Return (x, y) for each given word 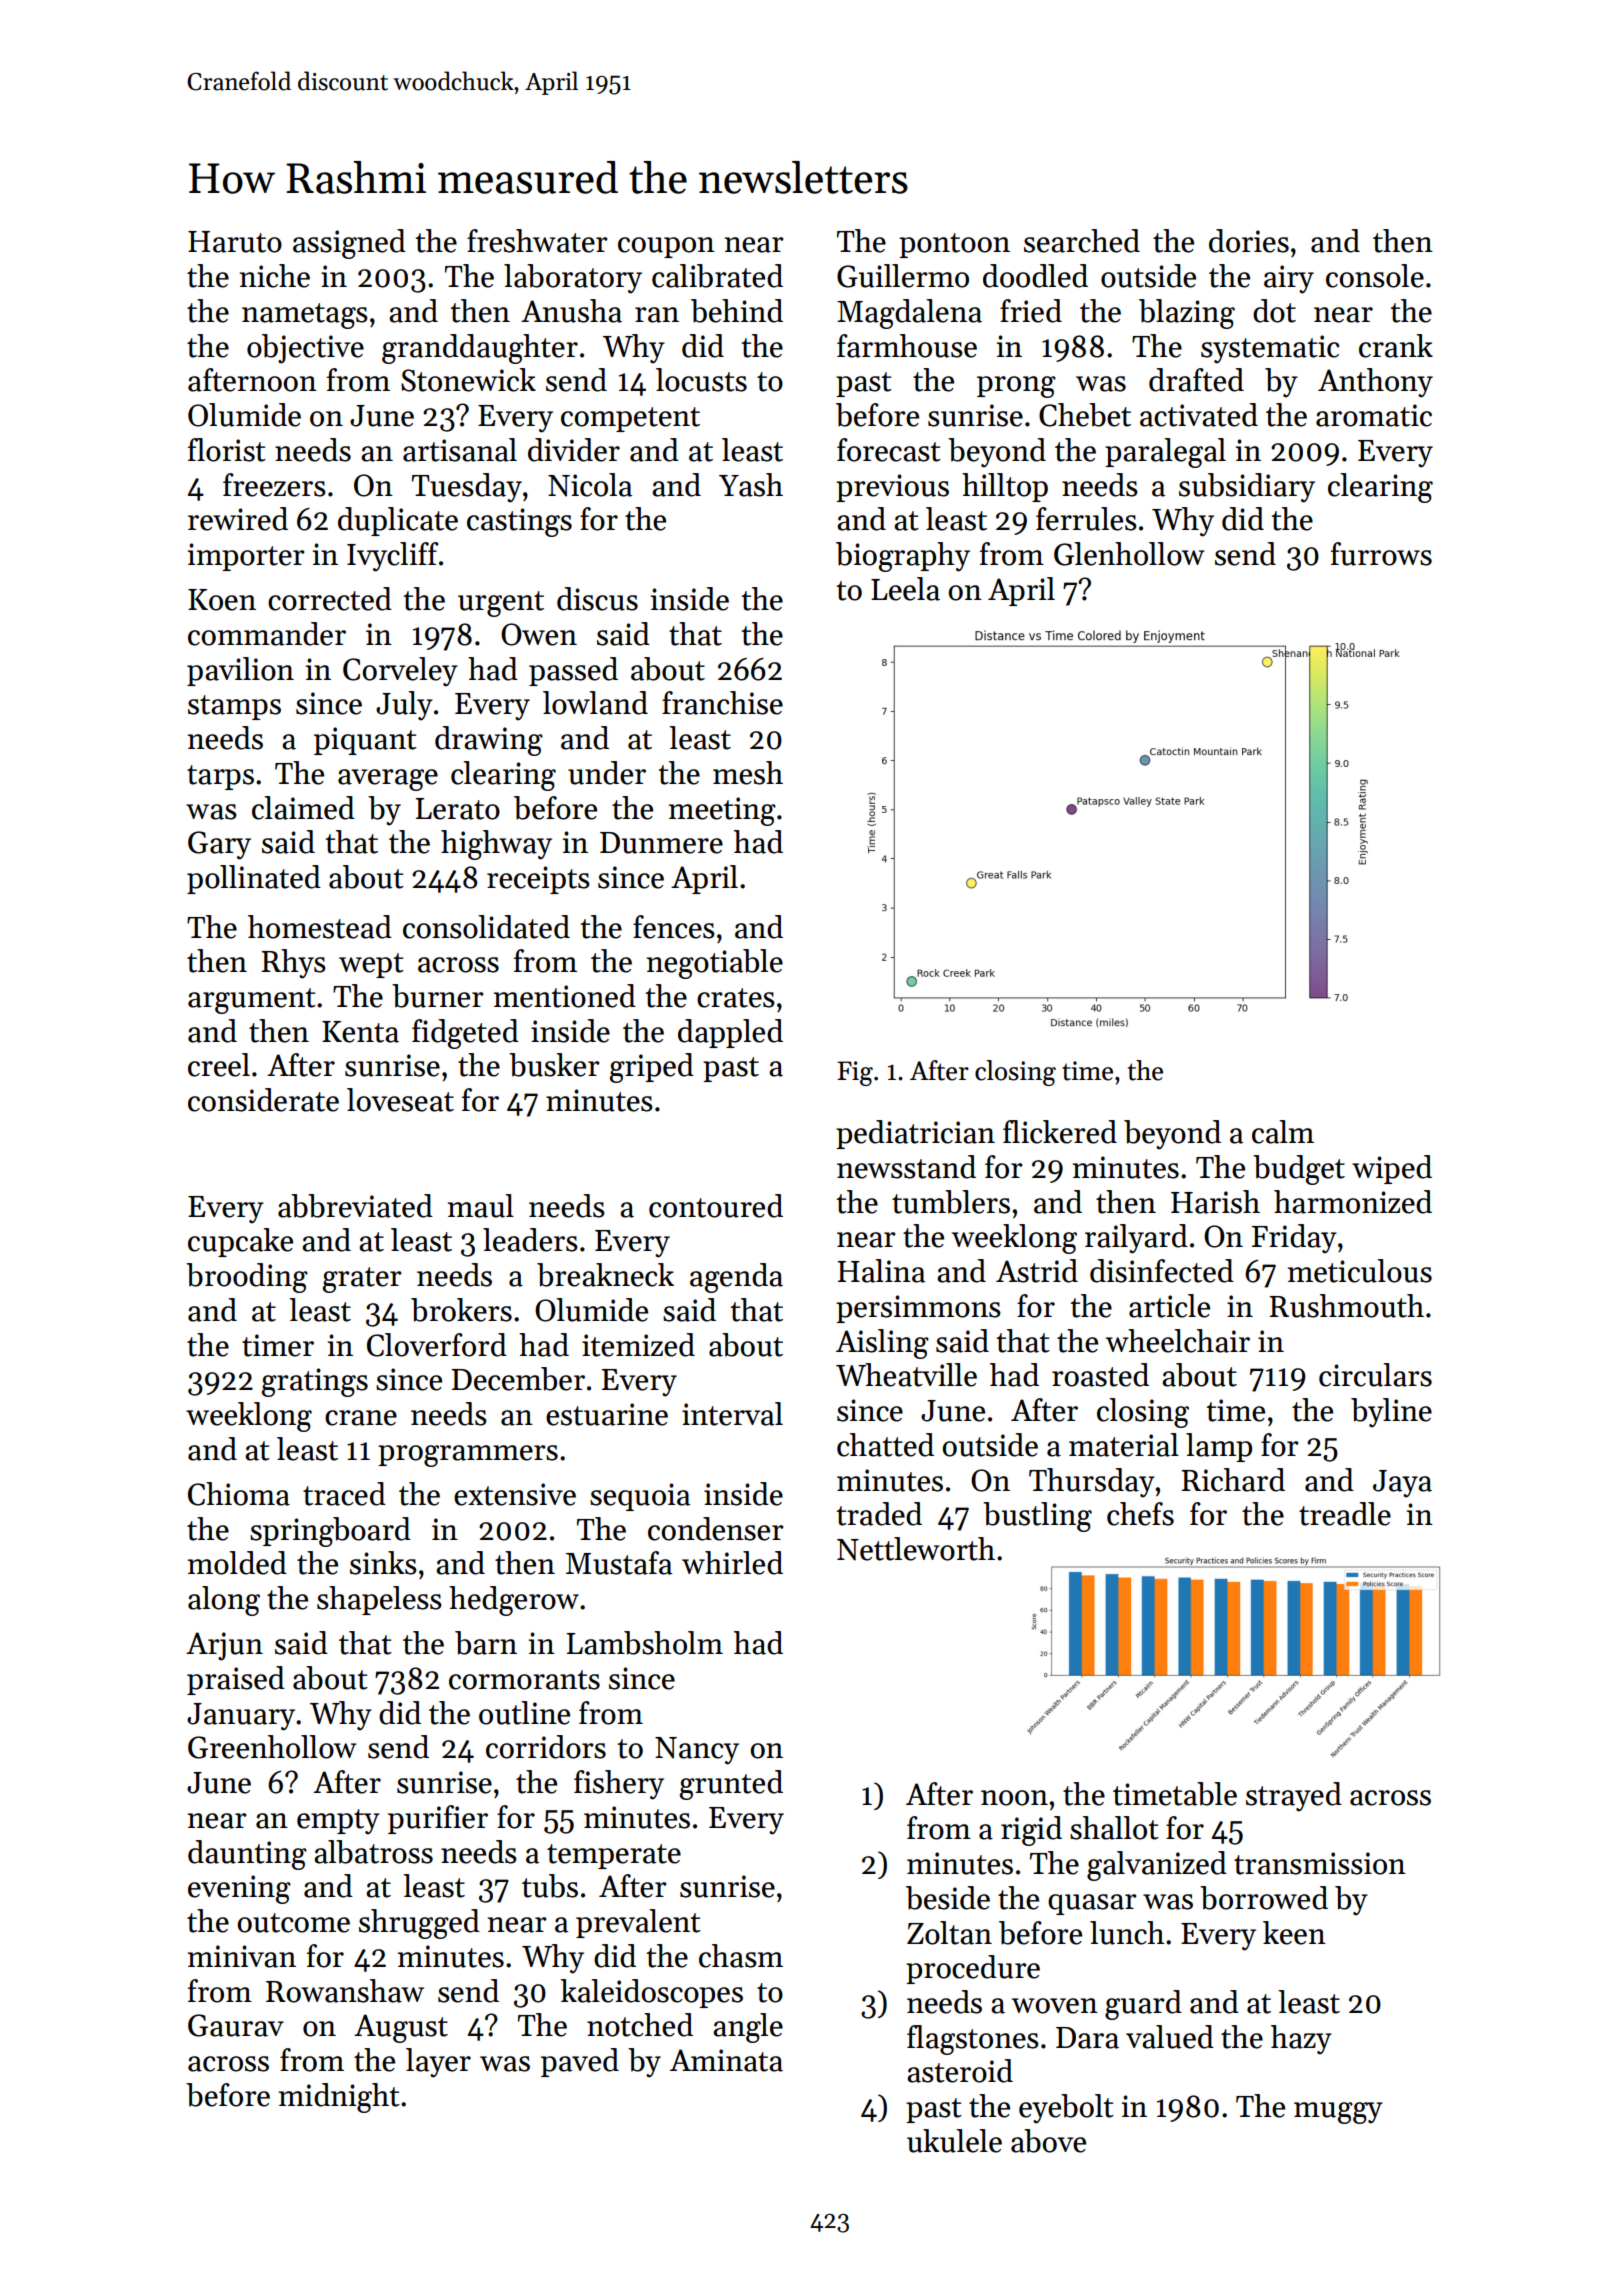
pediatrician (915, 1134)
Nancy (697, 1751)
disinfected (1162, 1271)
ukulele (954, 2141)
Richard (1233, 1480)
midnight (339, 2098)
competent (630, 419)
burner (438, 996)
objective (305, 349)
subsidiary (1247, 488)
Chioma (239, 1494)
